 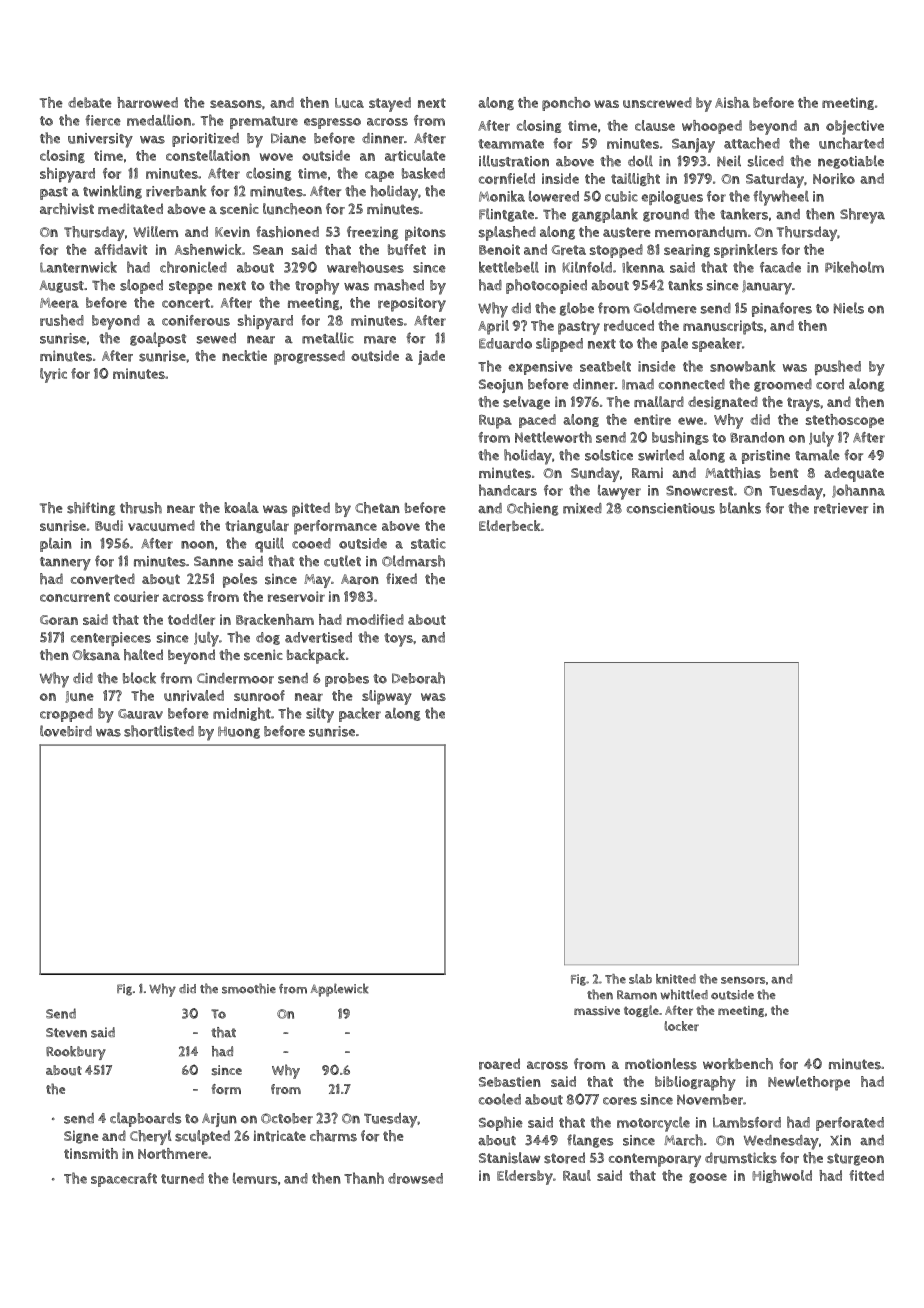 What do you see at coordinates (638, 384) in the document?
I see `Imad` at bounding box center [638, 384].
